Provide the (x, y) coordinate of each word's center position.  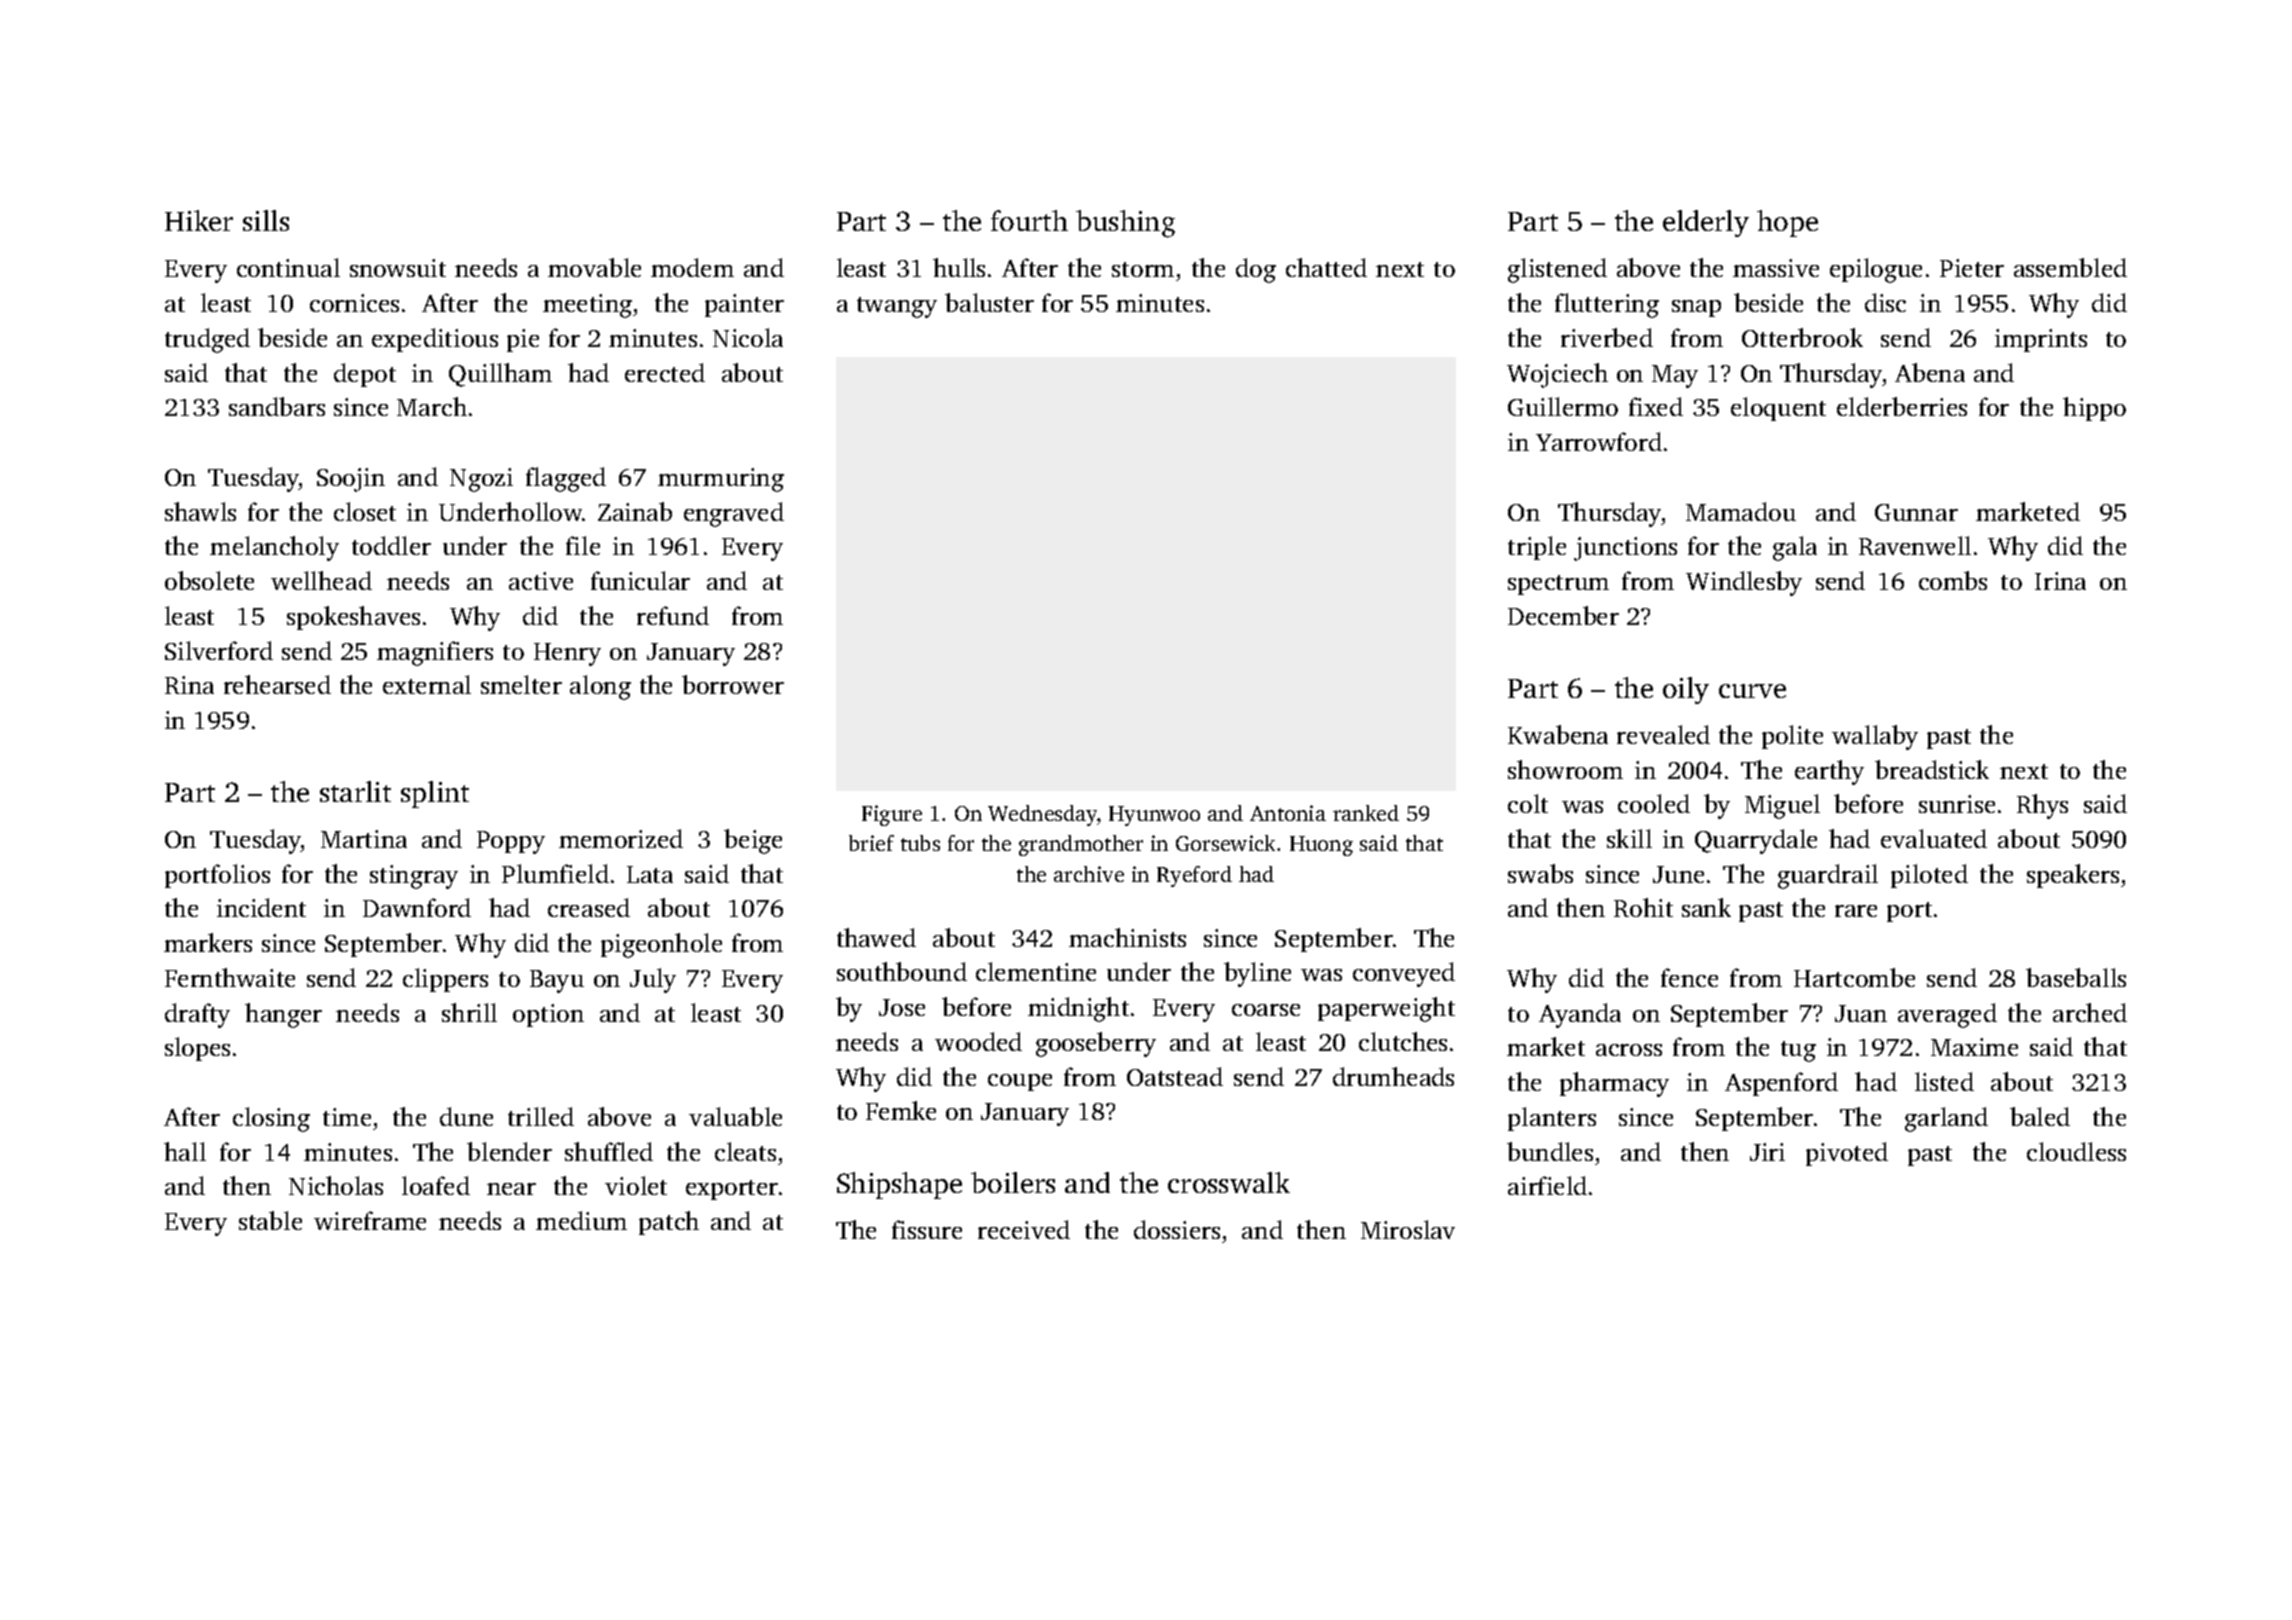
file (583, 545)
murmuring (721, 480)
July (653, 980)
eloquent (1778, 409)
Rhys (2042, 806)
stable (270, 1220)
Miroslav (1408, 1229)
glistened (1557, 270)
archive (1089, 874)
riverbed (1607, 337)
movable (594, 267)
